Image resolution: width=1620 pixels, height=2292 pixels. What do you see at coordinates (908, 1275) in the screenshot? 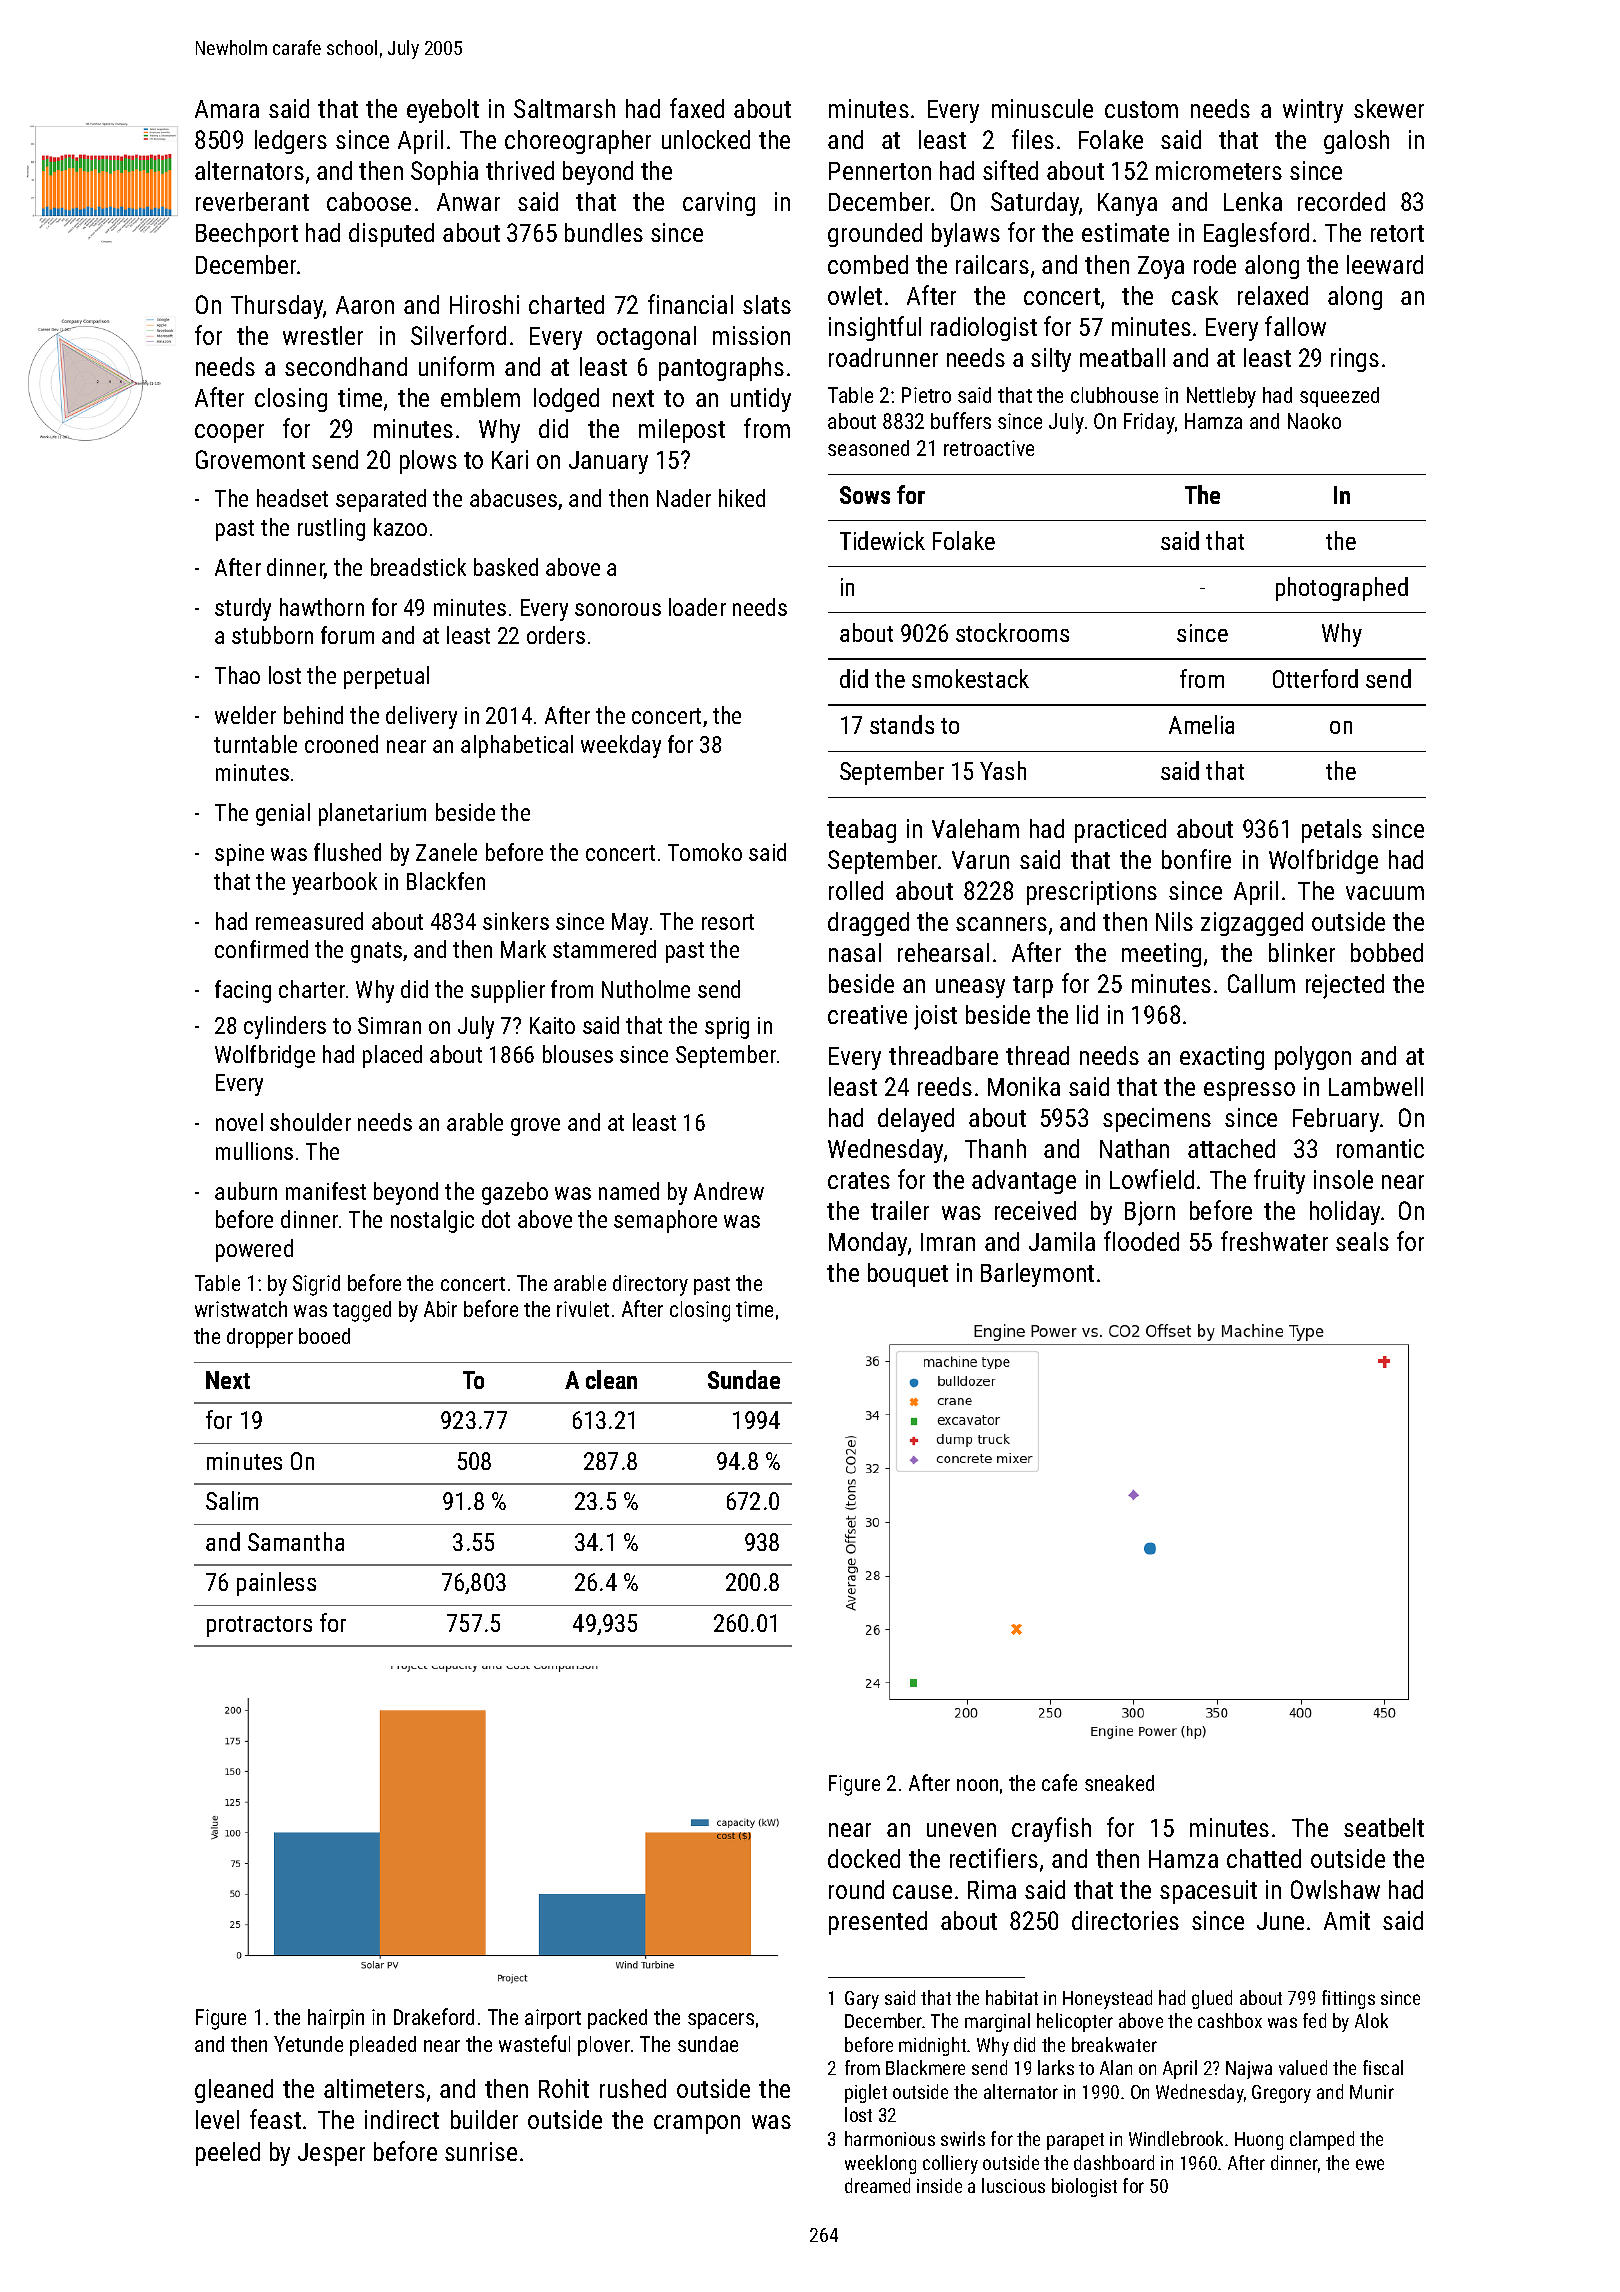
I see `bouquet` at bounding box center [908, 1275].
